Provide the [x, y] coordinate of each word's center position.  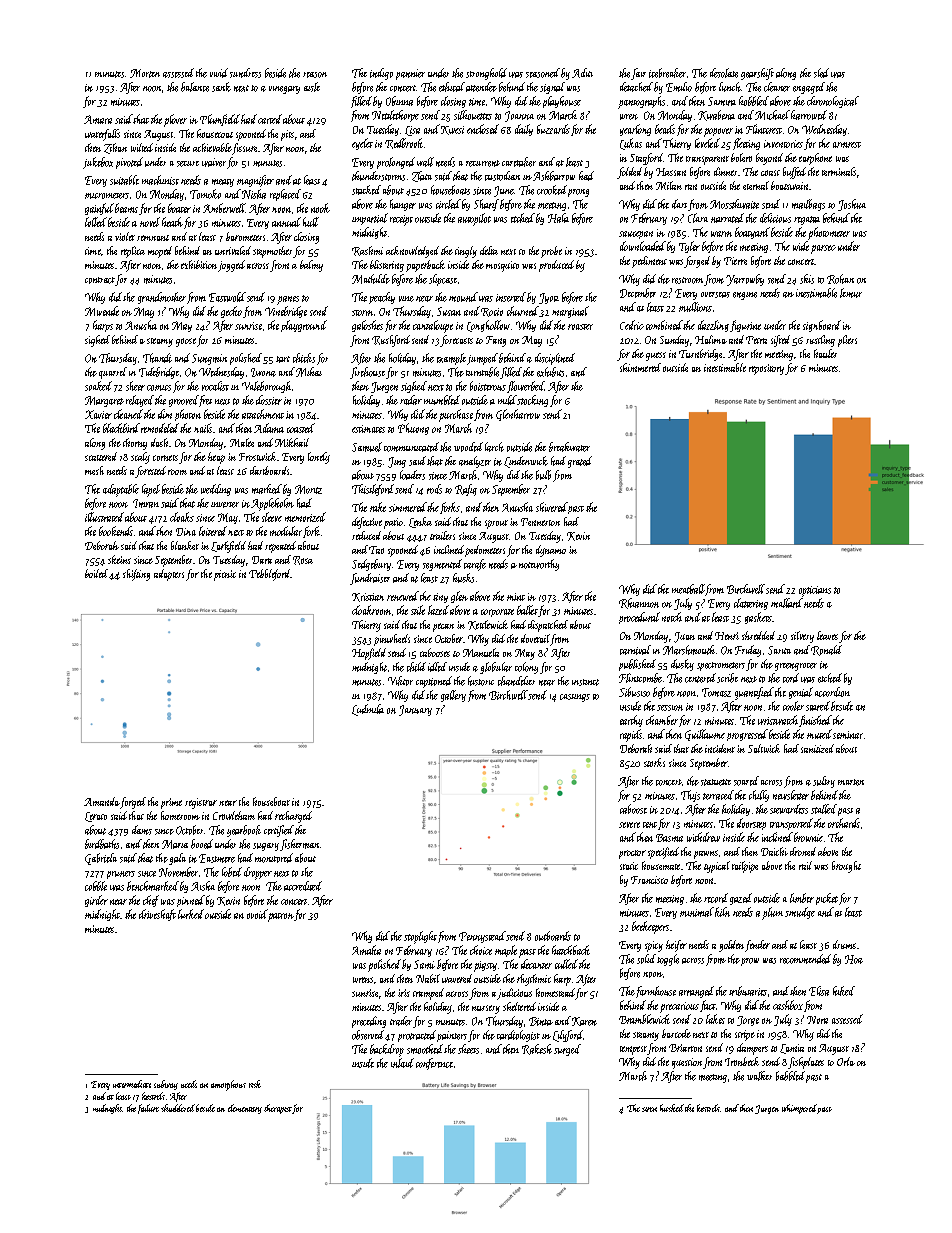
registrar [201, 803]
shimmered [640, 367]
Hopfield [369, 654]
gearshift [757, 74]
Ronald [826, 650]
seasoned [543, 73]
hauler [825, 353]
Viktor [400, 681]
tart [283, 359]
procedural [639, 618]
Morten [145, 73]
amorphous [228, 1085]
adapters [169, 575]
